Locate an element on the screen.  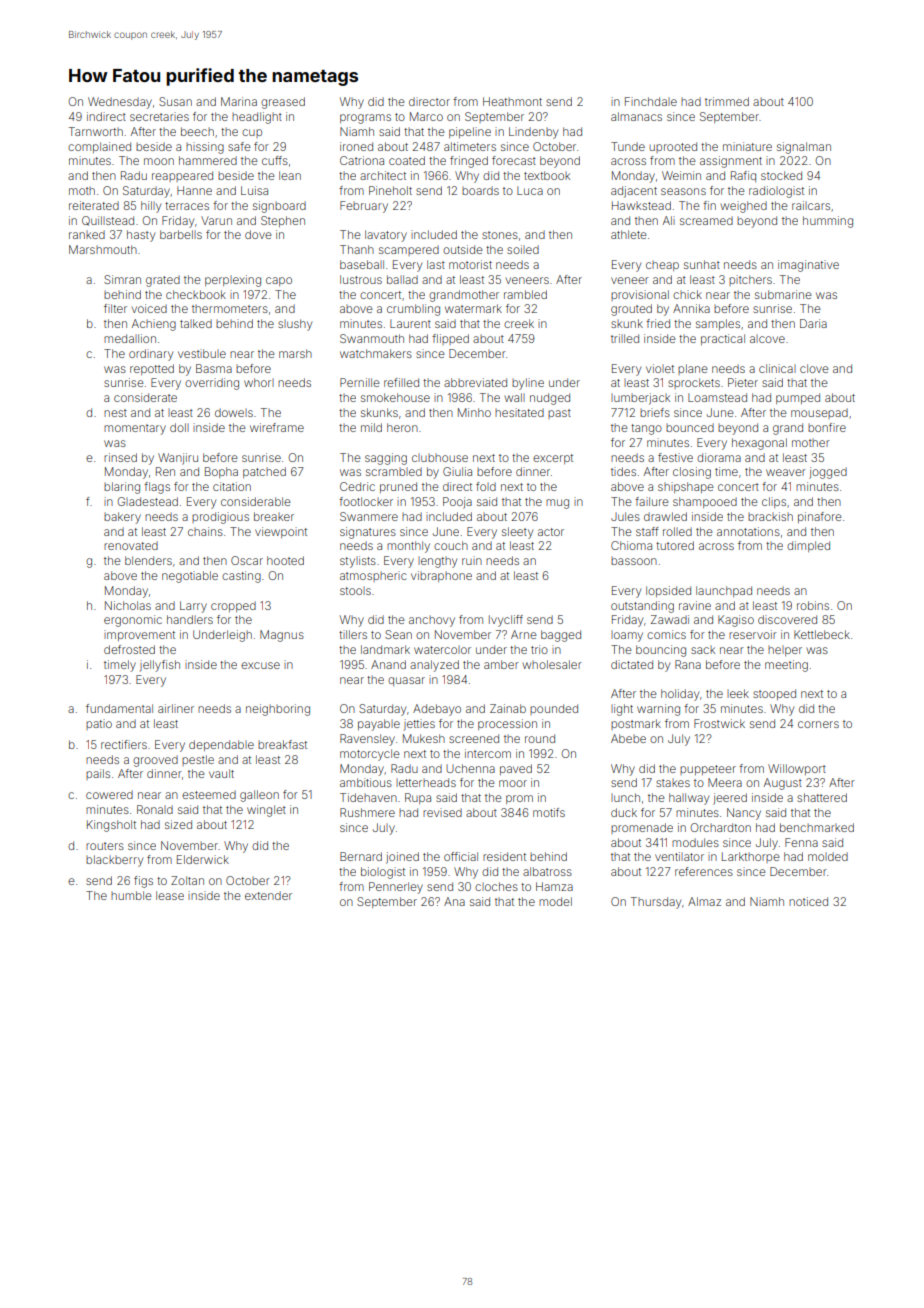
Tarnworth is located at coordinates (96, 131).
